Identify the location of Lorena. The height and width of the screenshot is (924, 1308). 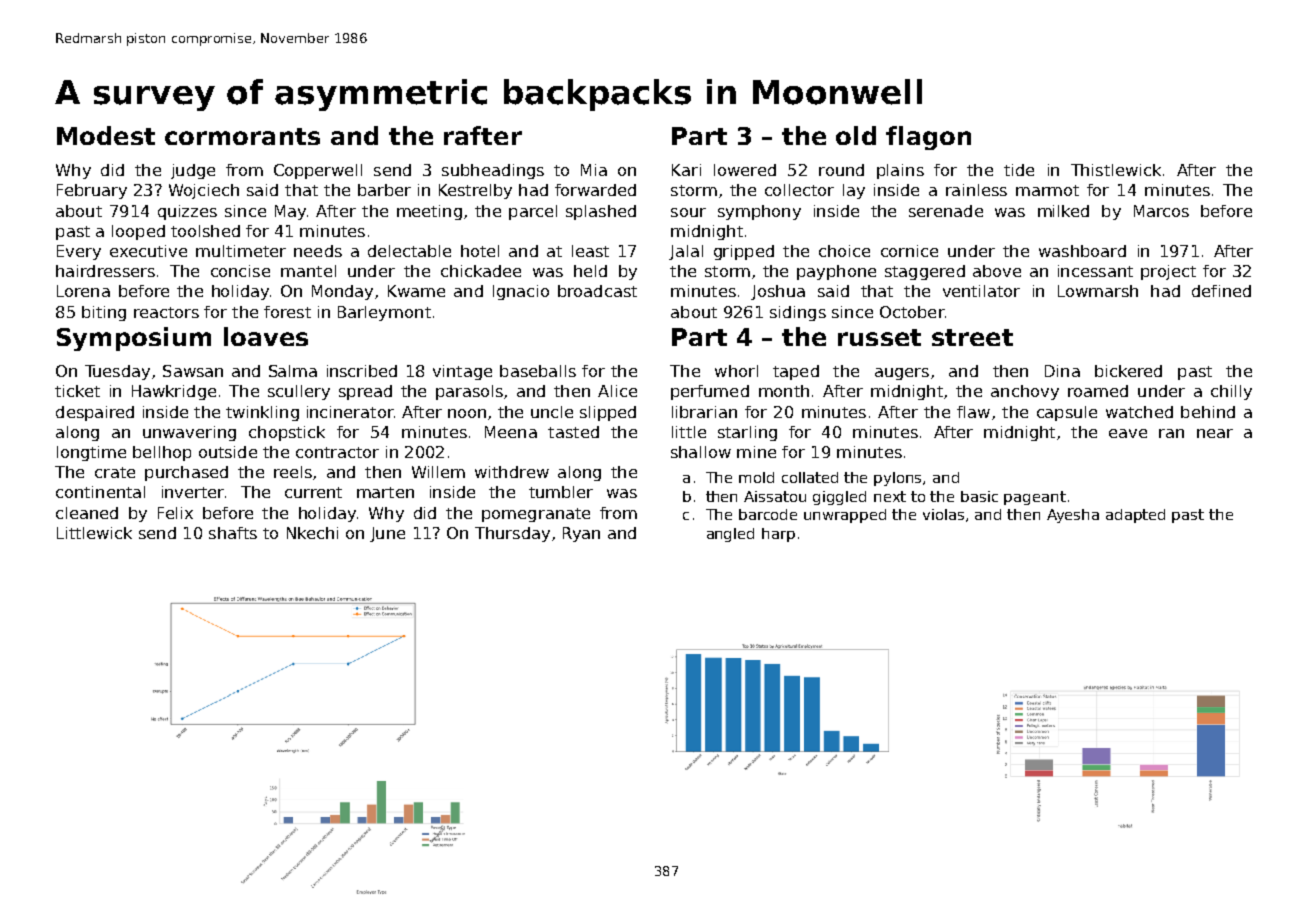
(83, 291).
